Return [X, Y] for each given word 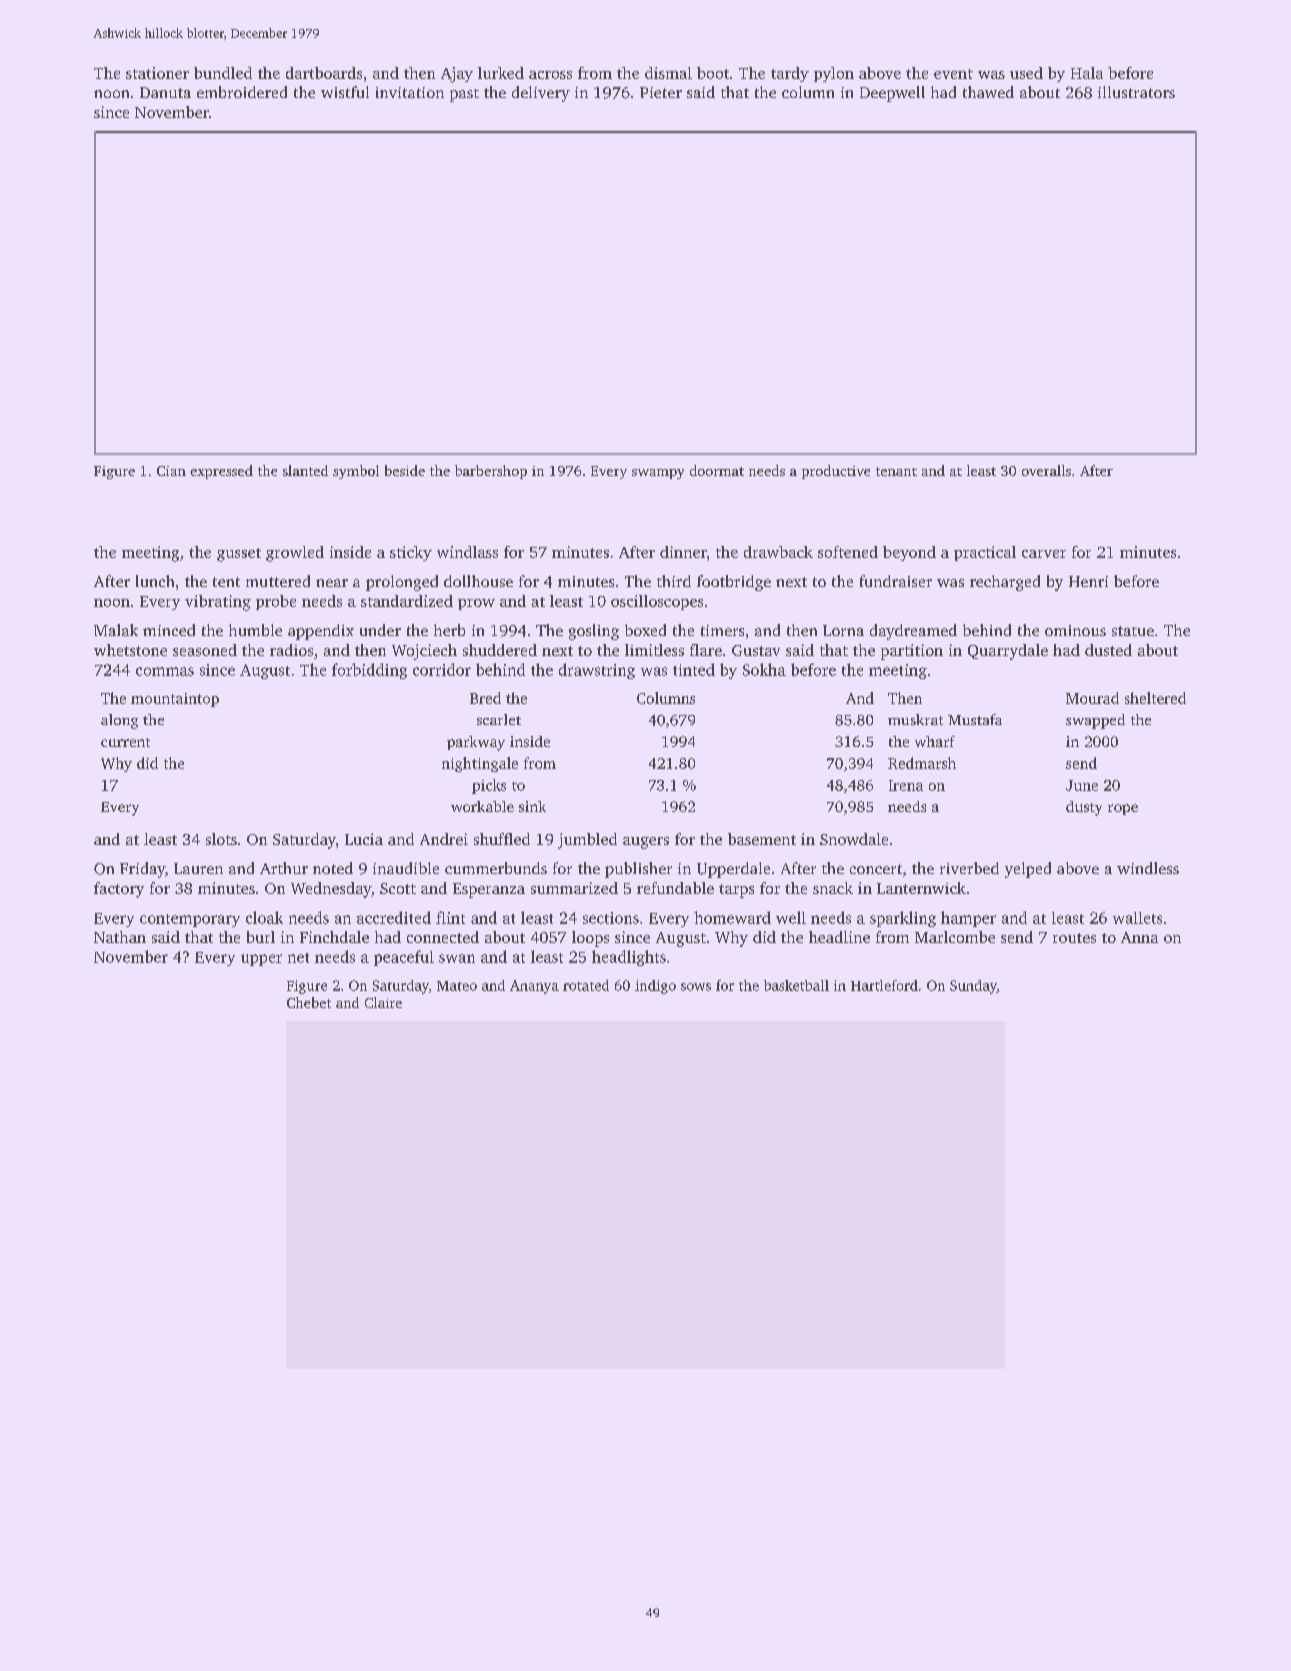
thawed [988, 92]
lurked [501, 73]
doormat [717, 470]
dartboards [324, 73]
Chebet [309, 1002]
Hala [1087, 73]
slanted [305, 470]
